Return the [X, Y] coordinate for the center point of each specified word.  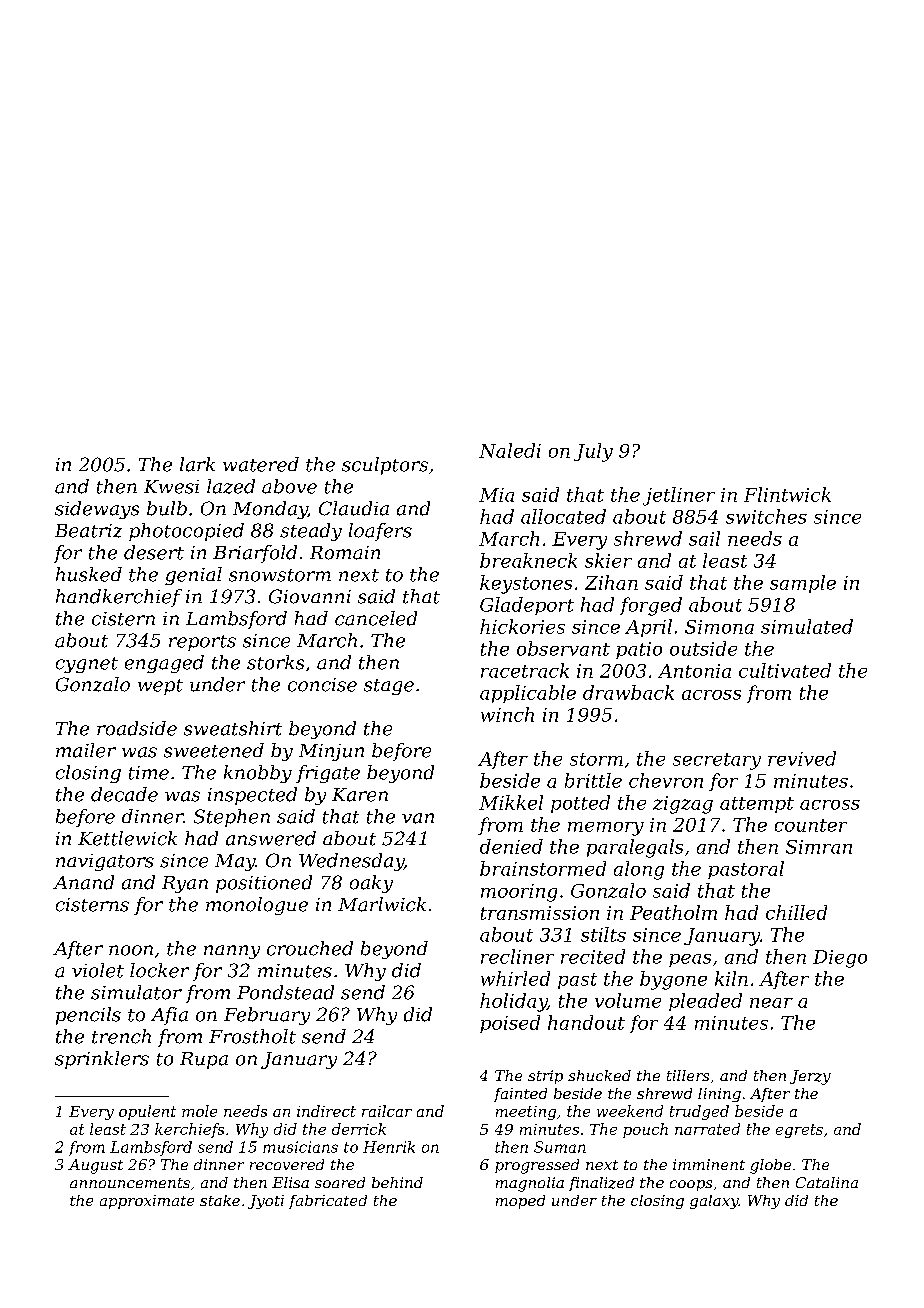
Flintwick [787, 494]
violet [98, 970]
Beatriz [88, 531]
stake [220, 1200]
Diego [840, 959]
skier [608, 560]
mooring [519, 893]
